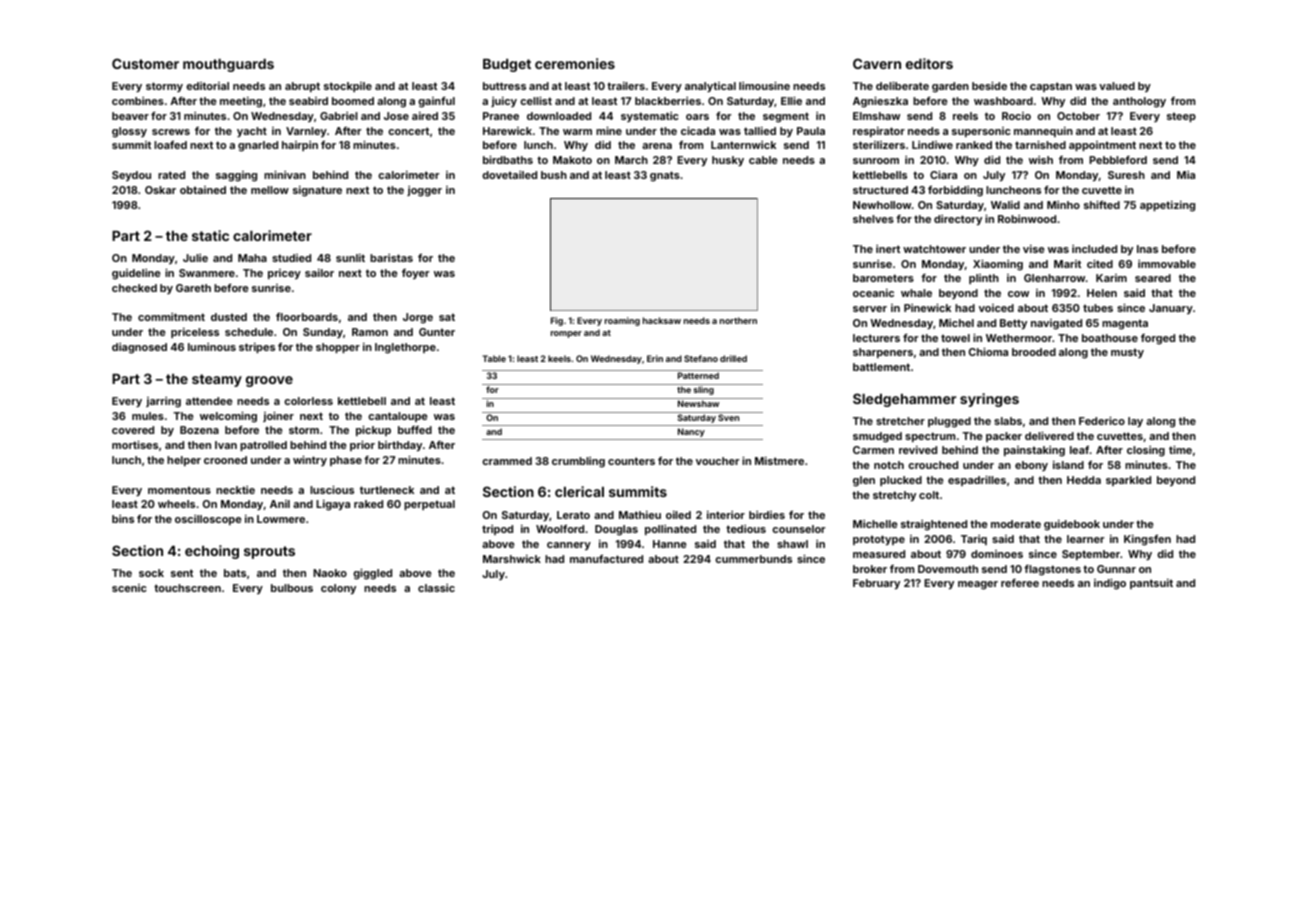  I want to click on static, so click(210, 235).
